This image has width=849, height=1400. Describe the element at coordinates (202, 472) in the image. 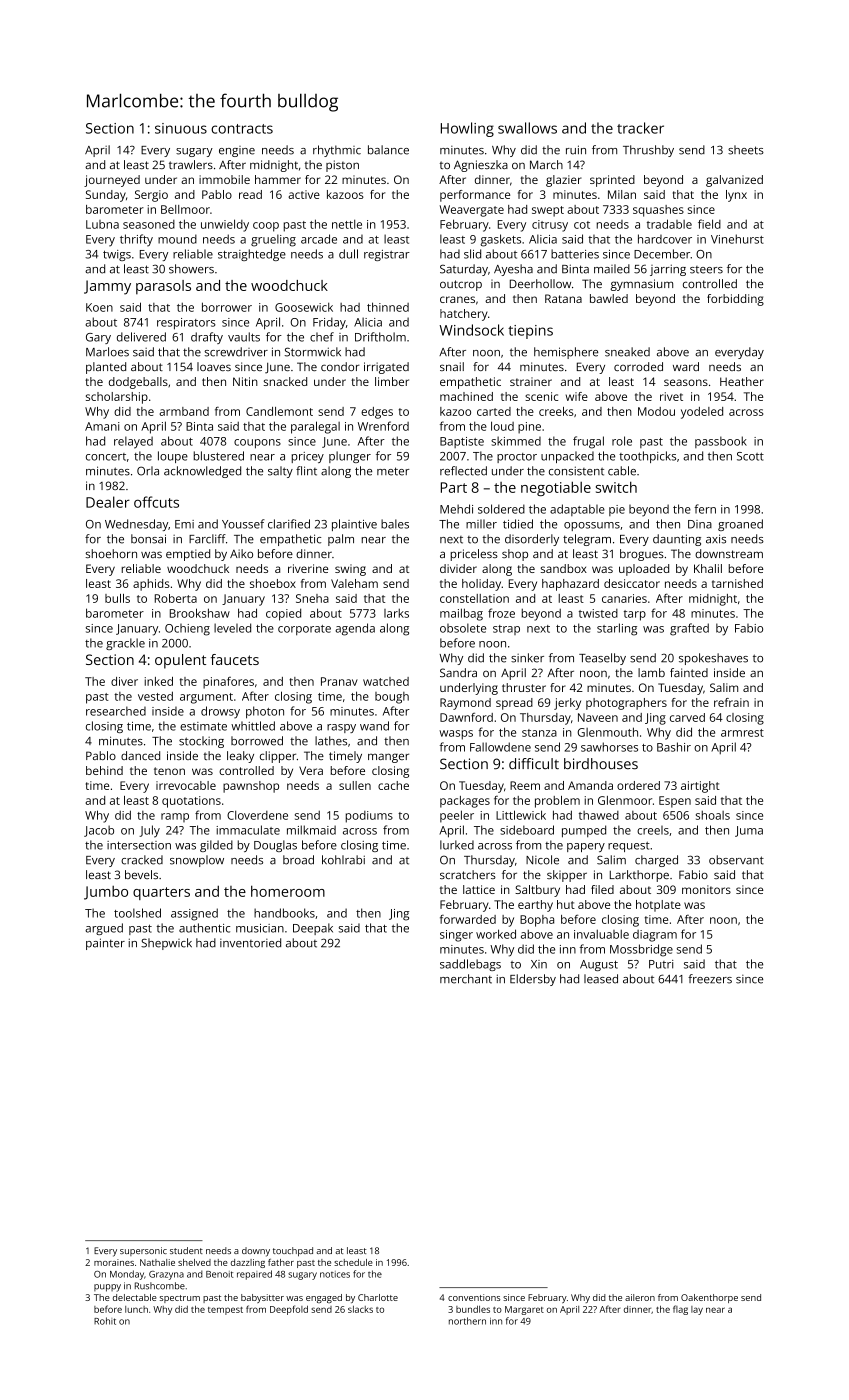

I see `acknowledged` at that location.
